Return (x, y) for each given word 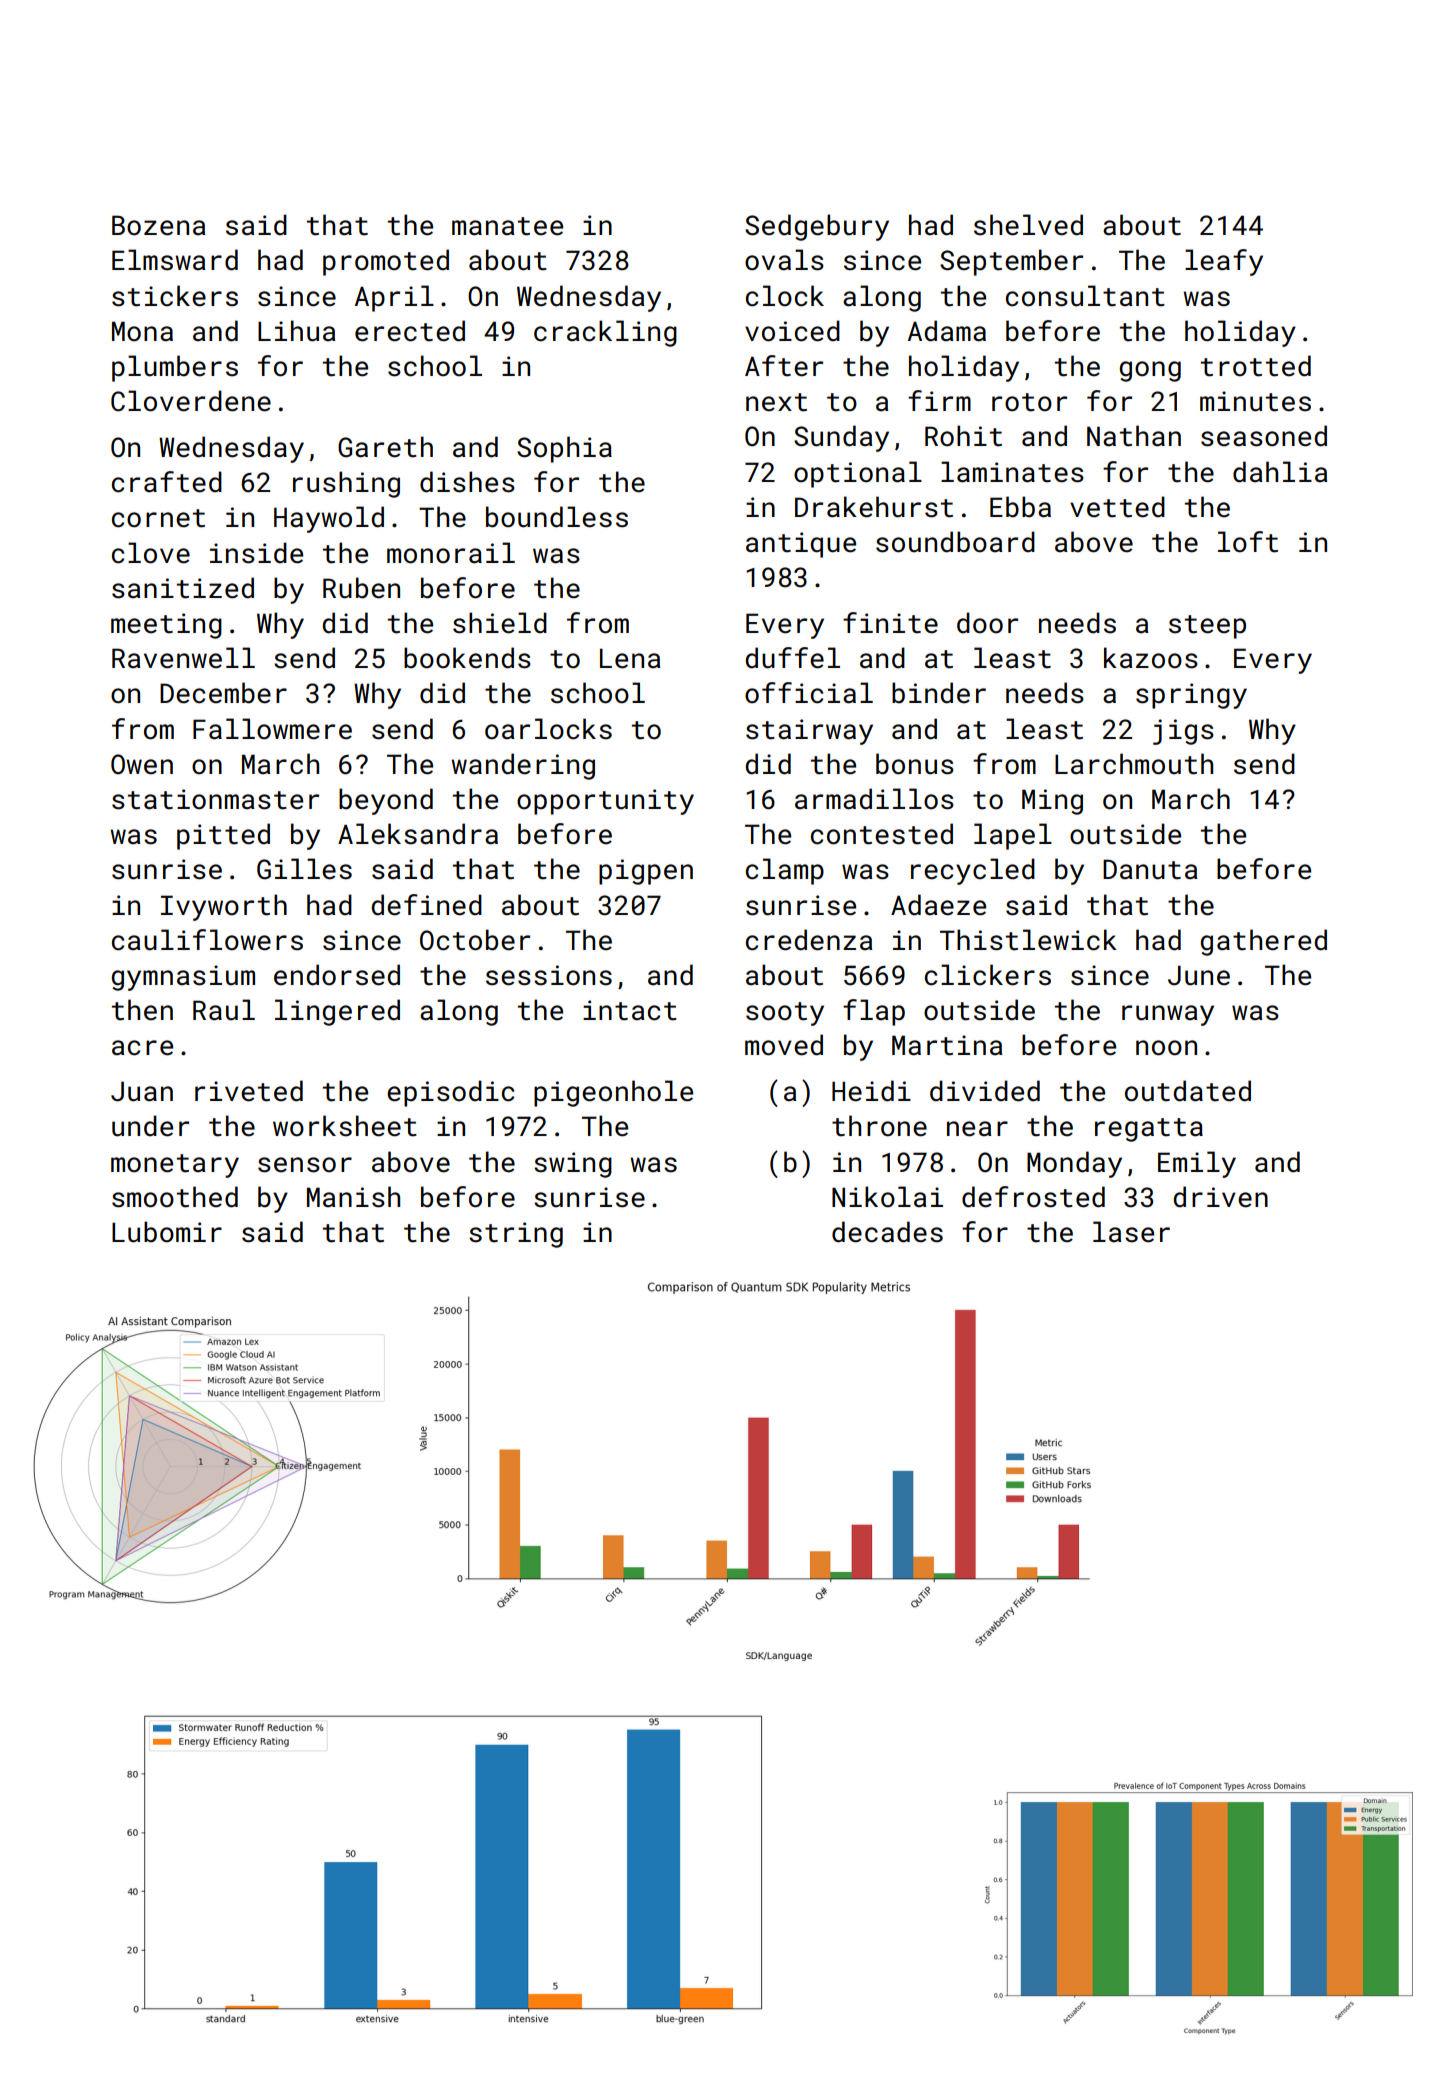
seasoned (1264, 436)
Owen (142, 764)
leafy (1224, 262)
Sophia (564, 449)
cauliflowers (207, 940)
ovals (784, 260)
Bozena (158, 225)
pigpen (646, 872)
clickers (988, 975)
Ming (1052, 802)
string (516, 1235)
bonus (915, 764)
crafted (167, 482)
